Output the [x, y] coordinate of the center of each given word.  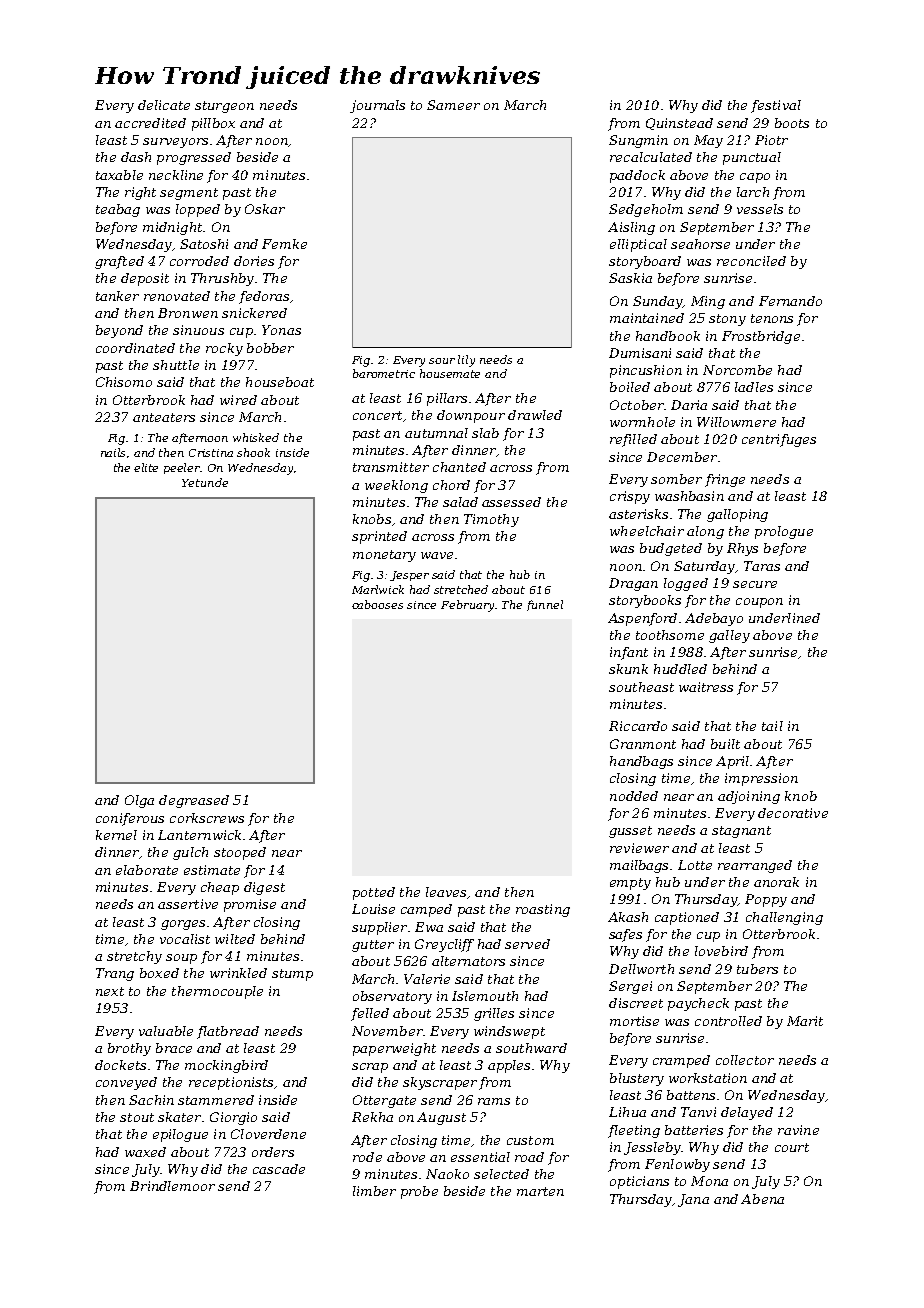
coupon [759, 603]
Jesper [409, 576]
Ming [708, 302]
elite [146, 467]
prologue [784, 532]
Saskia [630, 278]
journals [377, 106]
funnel [545, 605]
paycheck [698, 1004]
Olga [139, 801]
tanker [117, 296]
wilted [235, 939]
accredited [150, 123]
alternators [468, 961]
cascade [279, 1169]
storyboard [645, 262]
